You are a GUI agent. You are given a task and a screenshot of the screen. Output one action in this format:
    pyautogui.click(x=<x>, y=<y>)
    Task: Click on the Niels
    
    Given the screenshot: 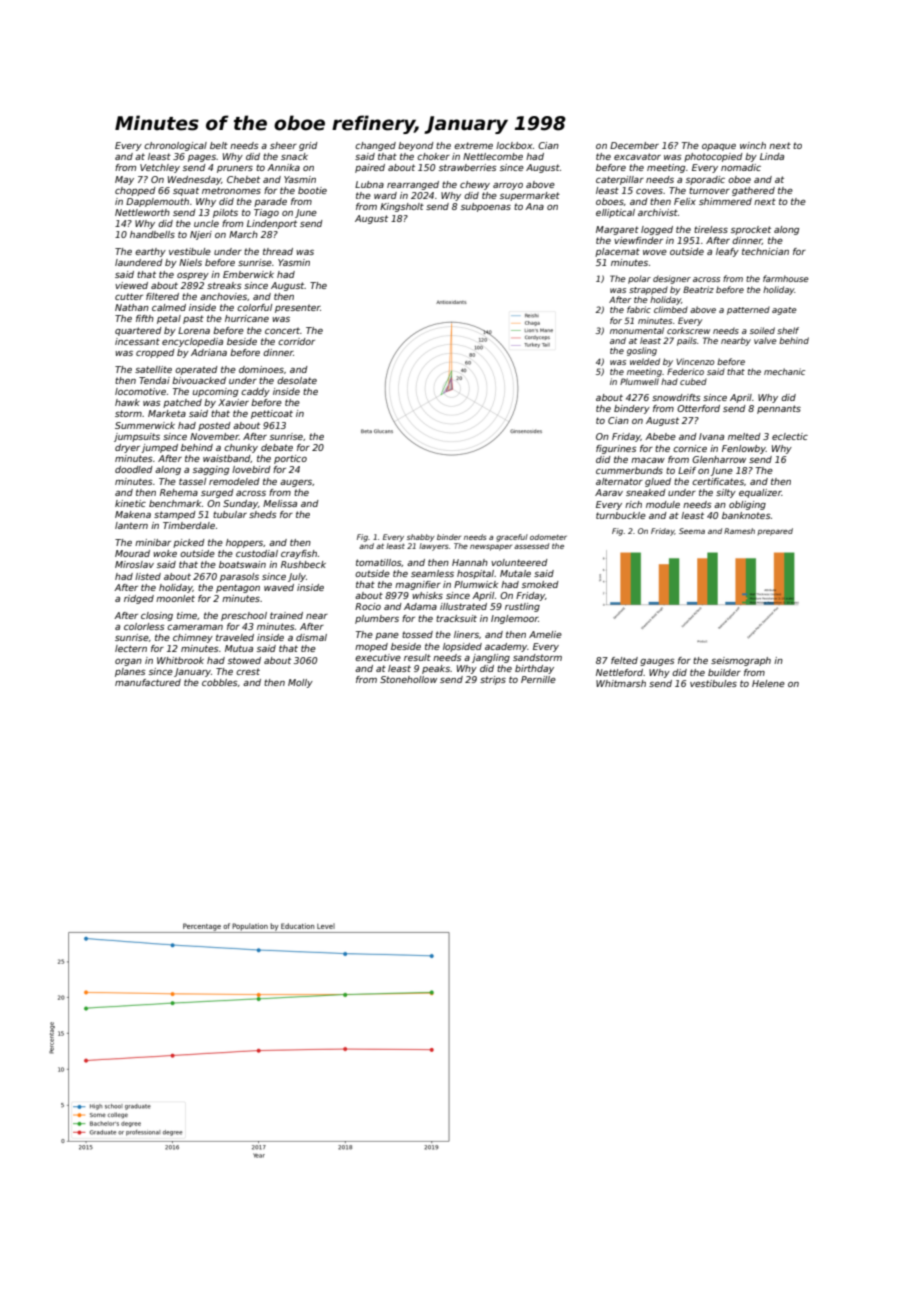 What is the action you would take?
    pyautogui.click(x=190, y=262)
